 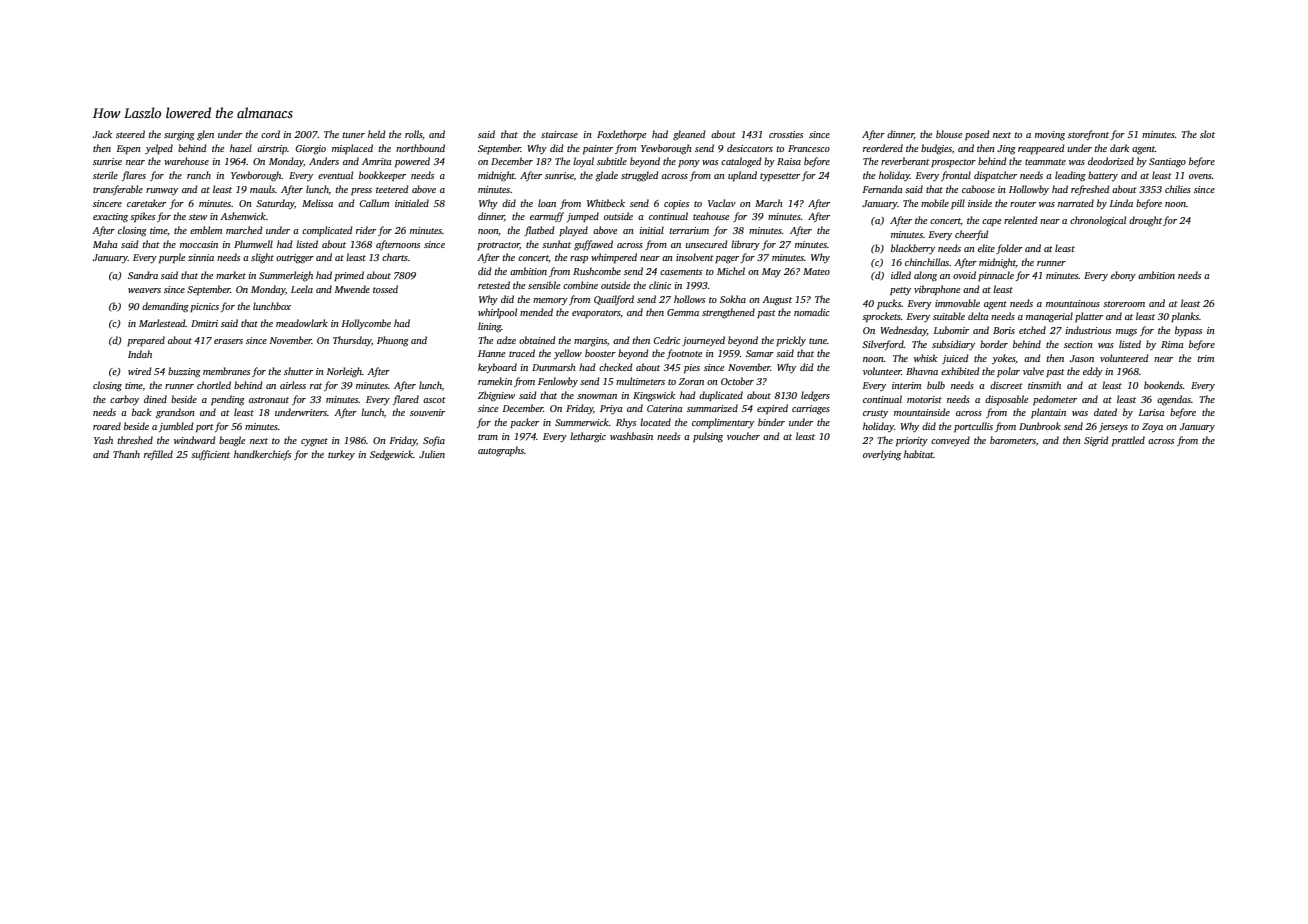 What do you see at coordinates (681, 272) in the screenshot?
I see `casements` at bounding box center [681, 272].
